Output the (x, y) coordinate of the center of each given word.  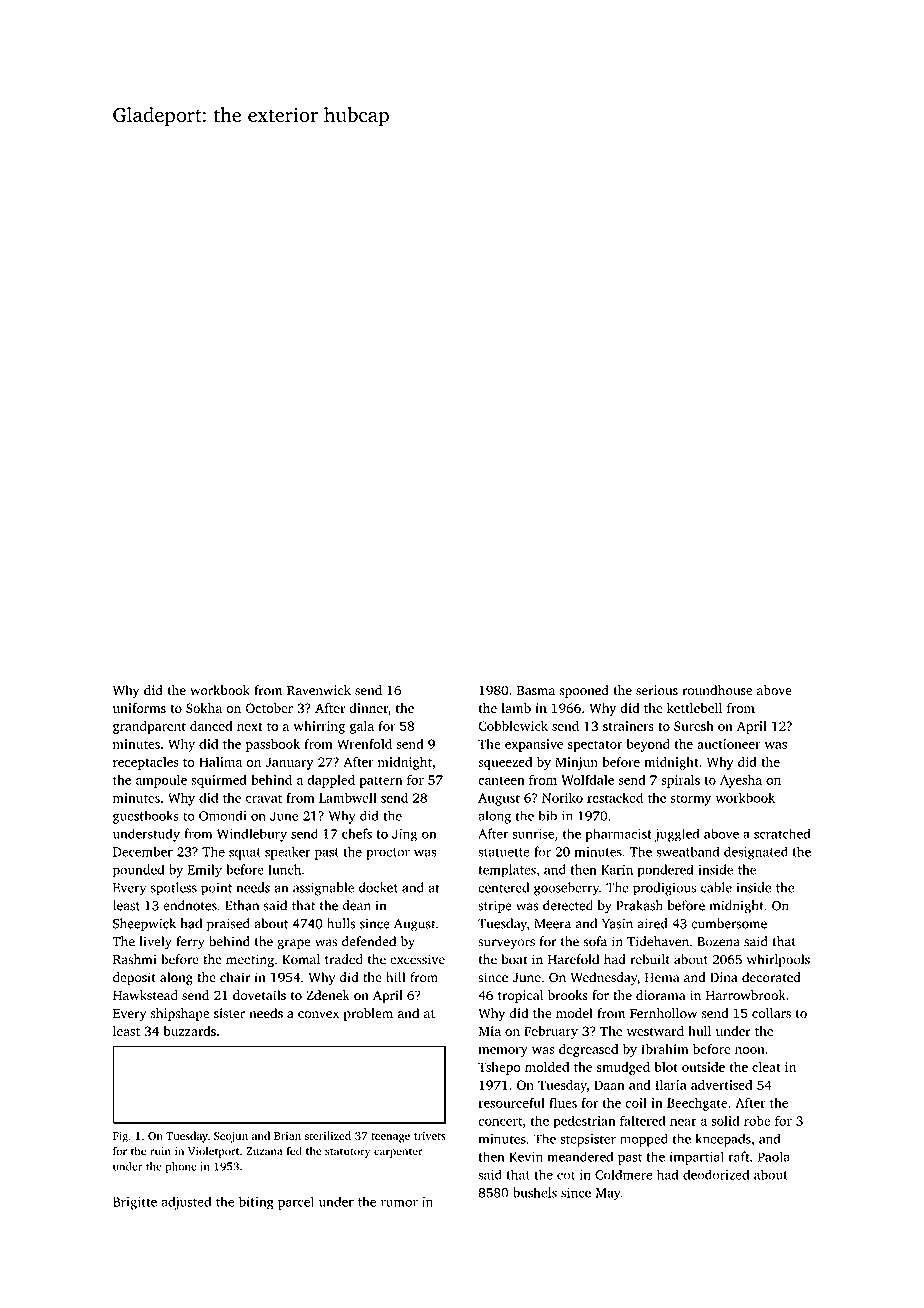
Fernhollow (663, 1013)
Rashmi (135, 959)
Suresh (693, 726)
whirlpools (778, 960)
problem (368, 1014)
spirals (680, 781)
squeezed (505, 763)
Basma (536, 690)
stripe (495, 907)
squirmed (219, 781)
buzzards (190, 1031)
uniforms (139, 708)
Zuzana (264, 1151)
